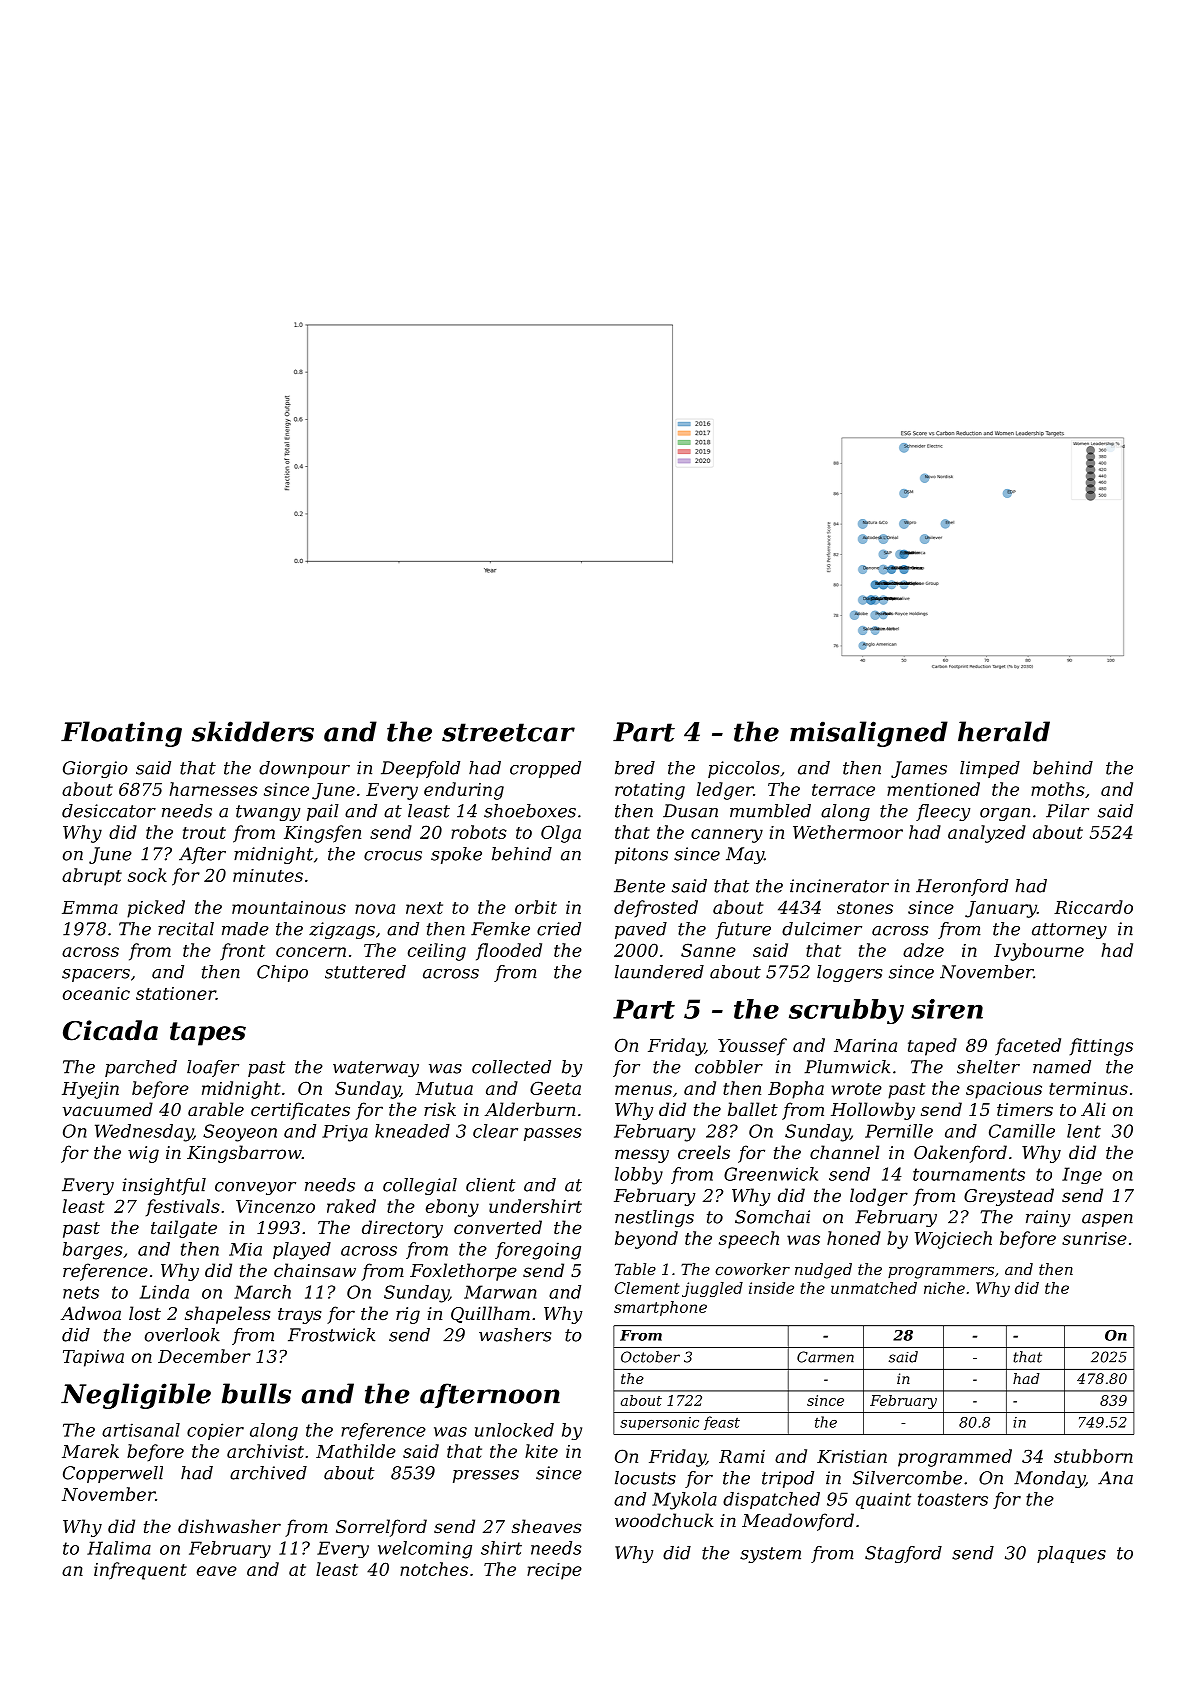 This screenshot has height=1692, width=1196. Describe the element at coordinates (1071, 1554) in the screenshot. I see `plaques` at that location.
